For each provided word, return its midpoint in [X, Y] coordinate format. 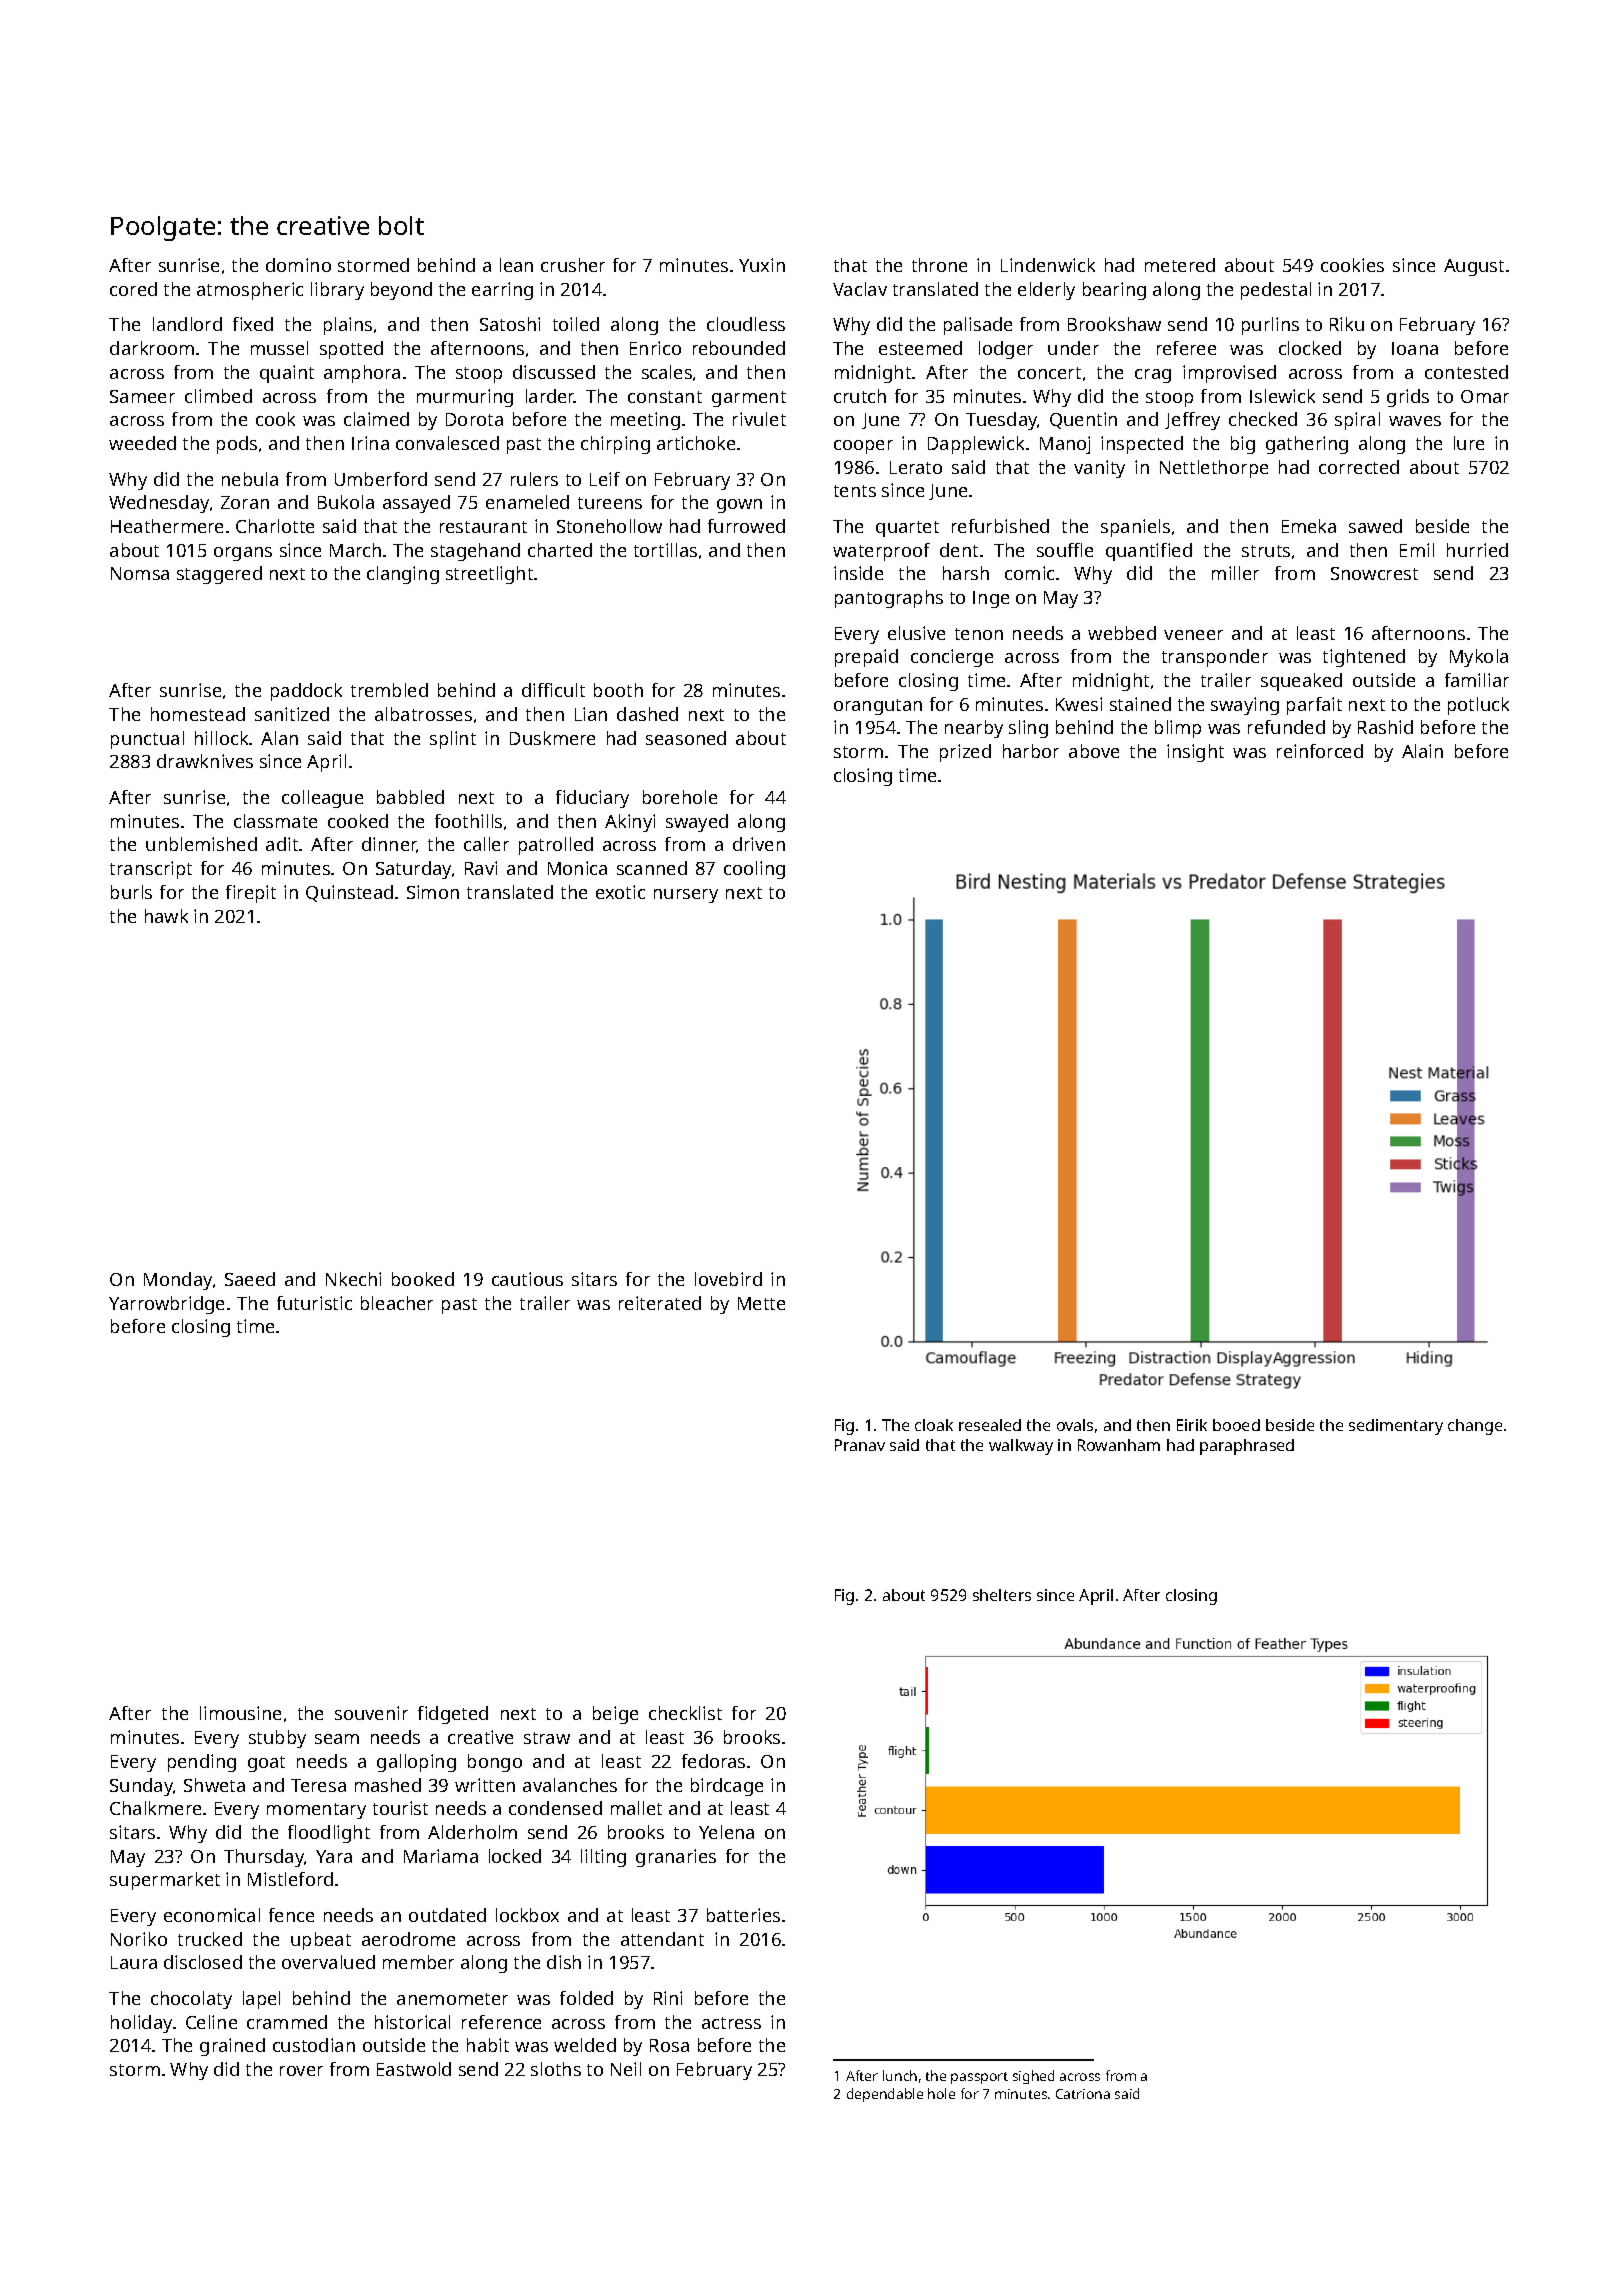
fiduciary [592, 799]
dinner [389, 845]
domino [298, 265]
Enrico [655, 348]
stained [1140, 704]
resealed [990, 1425]
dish [564, 1962]
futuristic [314, 1303]
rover [301, 2071]
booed [1236, 1425]
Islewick [1282, 396]
